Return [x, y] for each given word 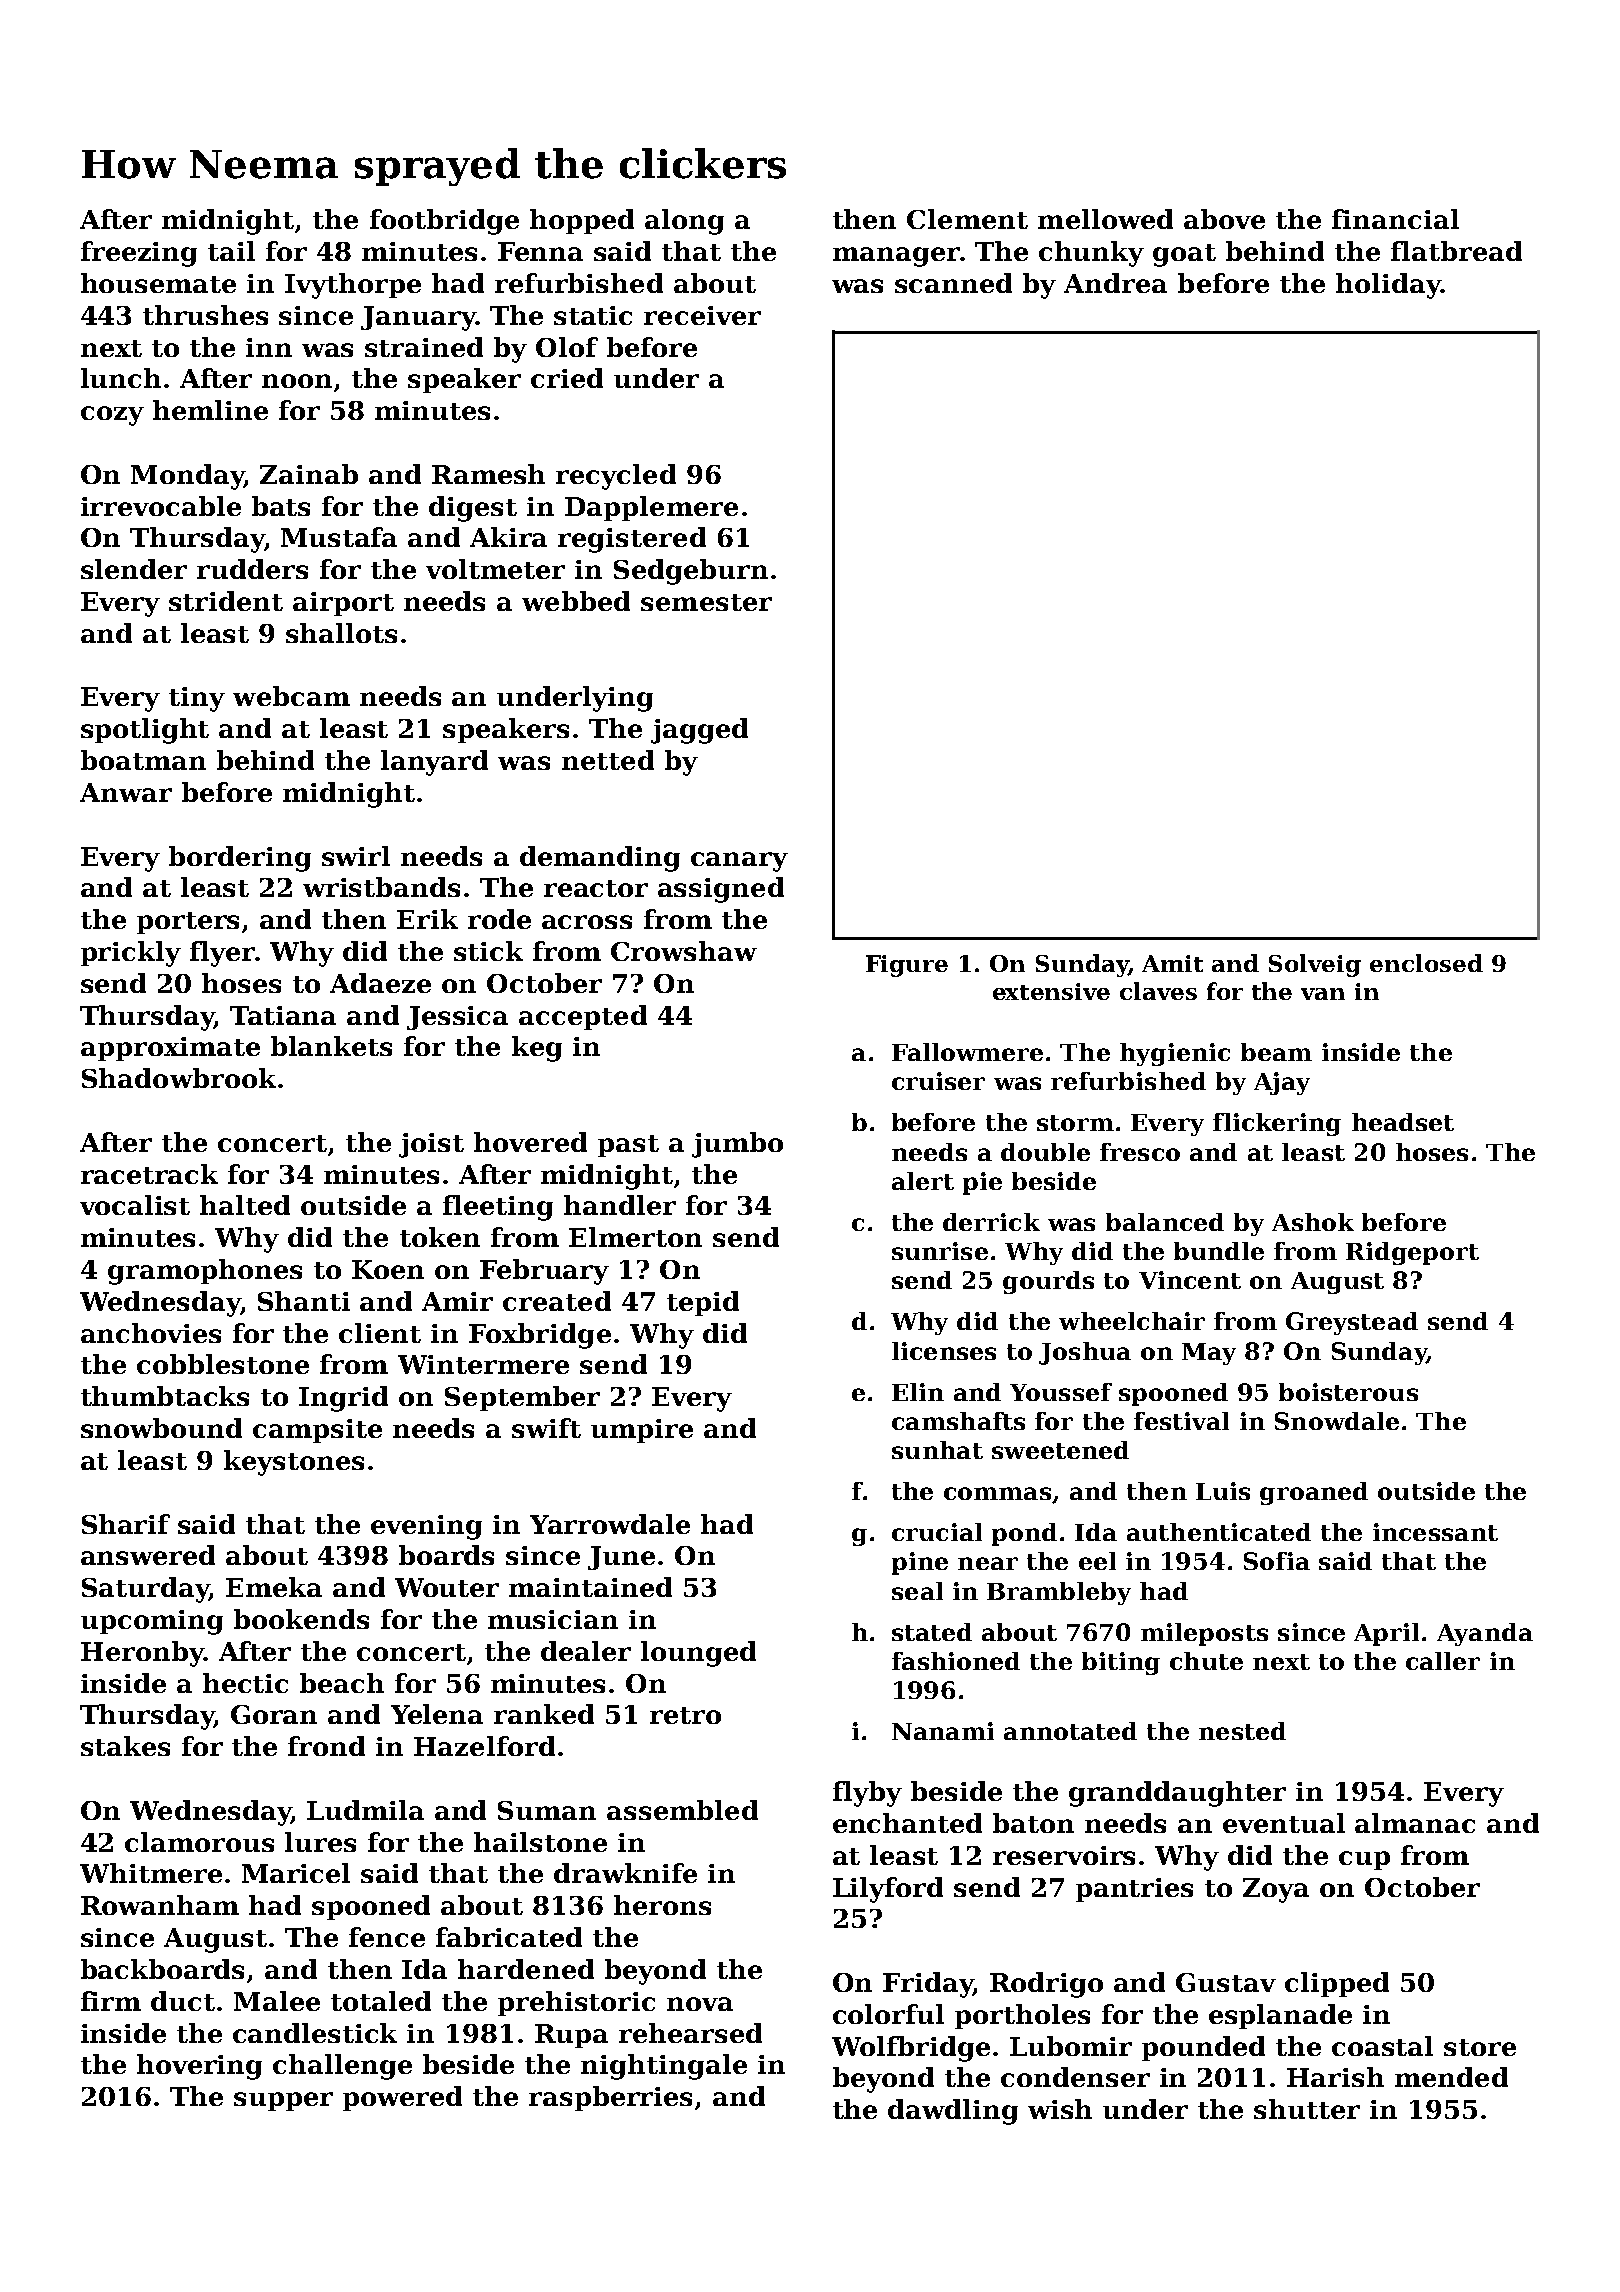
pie [982, 1183]
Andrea [1115, 283]
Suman [547, 1810]
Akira [508, 537]
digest [473, 509]
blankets [331, 1046]
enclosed [1426, 963]
